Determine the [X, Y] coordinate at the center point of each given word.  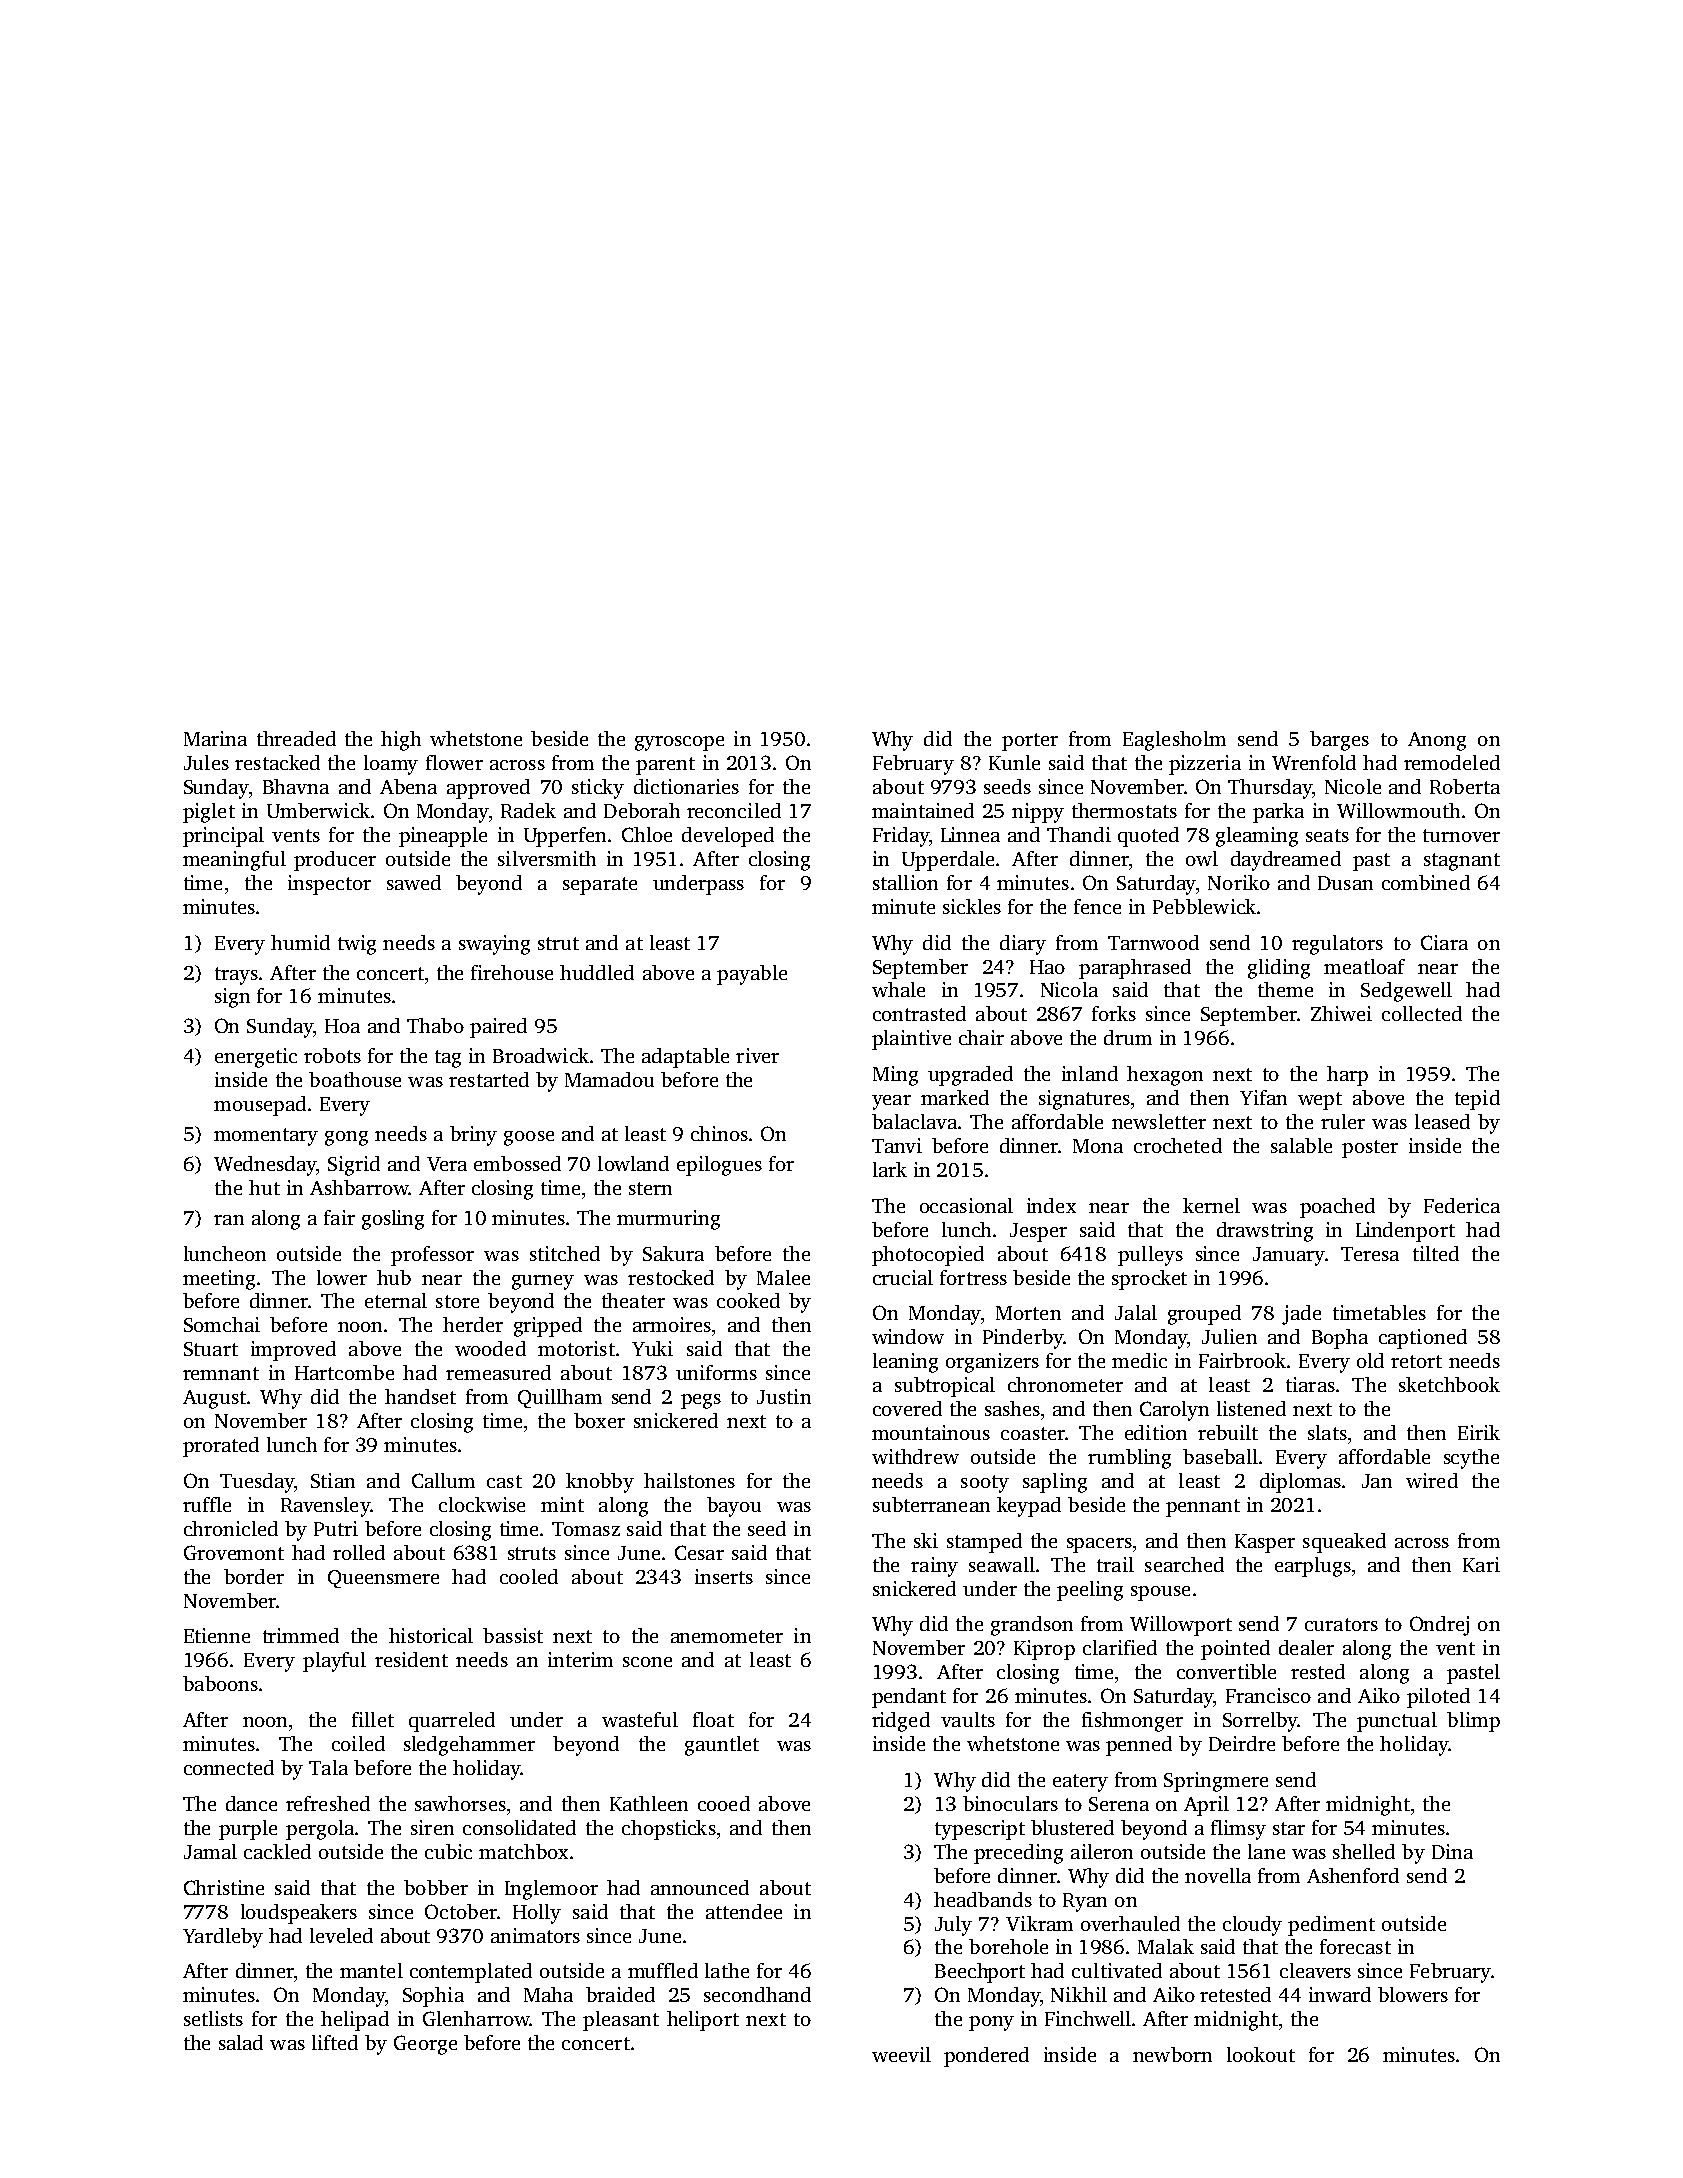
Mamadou [609, 1079]
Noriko [1239, 882]
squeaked [1344, 1543]
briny [473, 1136]
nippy [1038, 813]
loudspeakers [299, 1914]
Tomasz [586, 1529]
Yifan [1263, 1097]
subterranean [931, 1504]
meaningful [234, 861]
